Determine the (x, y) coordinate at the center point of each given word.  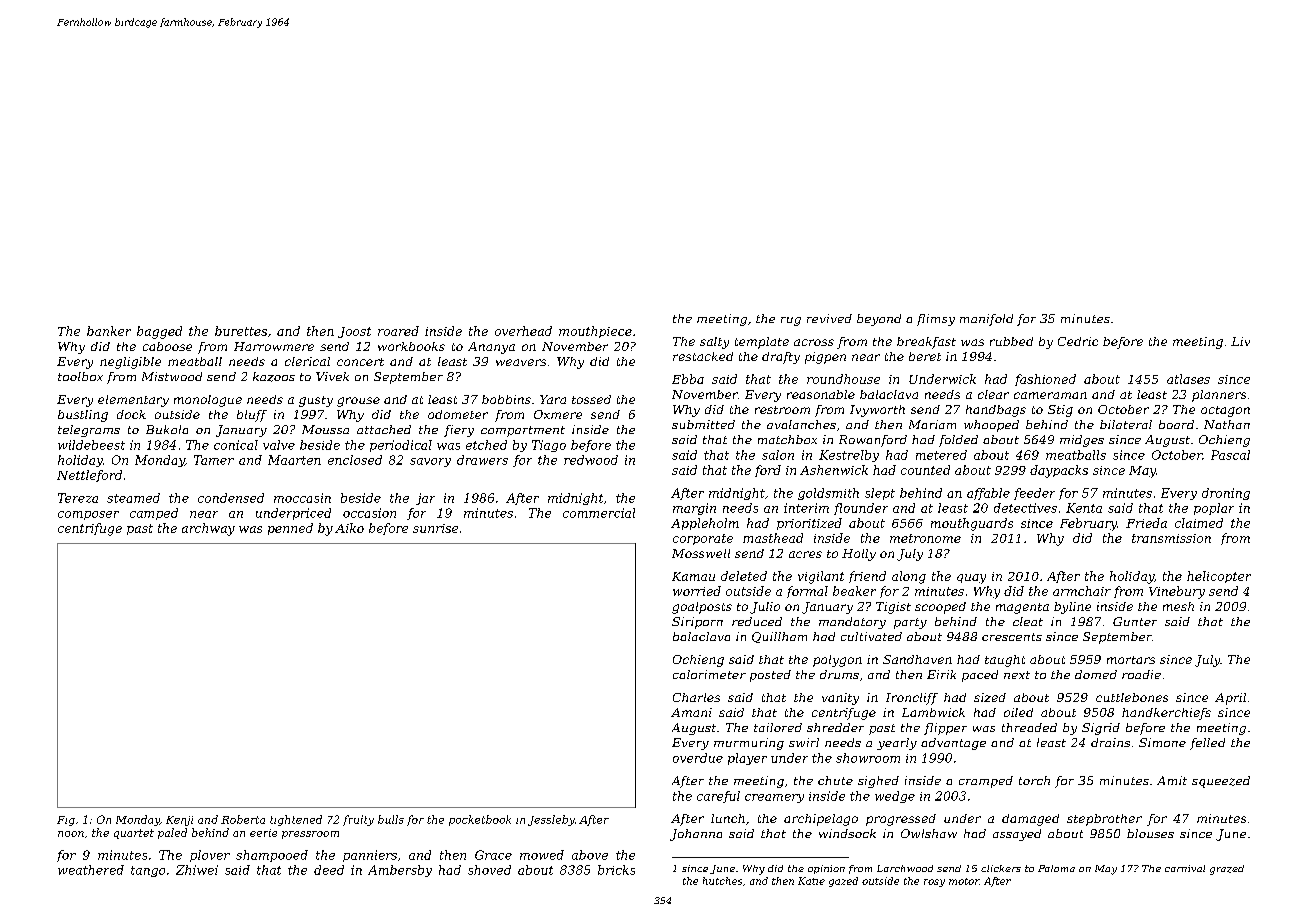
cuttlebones (1132, 697)
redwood (591, 460)
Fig (66, 821)
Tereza (78, 498)
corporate (703, 539)
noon (71, 834)
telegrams (89, 431)
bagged (159, 332)
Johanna (696, 835)
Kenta (1084, 508)
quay (971, 579)
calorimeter (709, 674)
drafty (781, 358)
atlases (1188, 379)
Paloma (1056, 868)
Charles (696, 697)
